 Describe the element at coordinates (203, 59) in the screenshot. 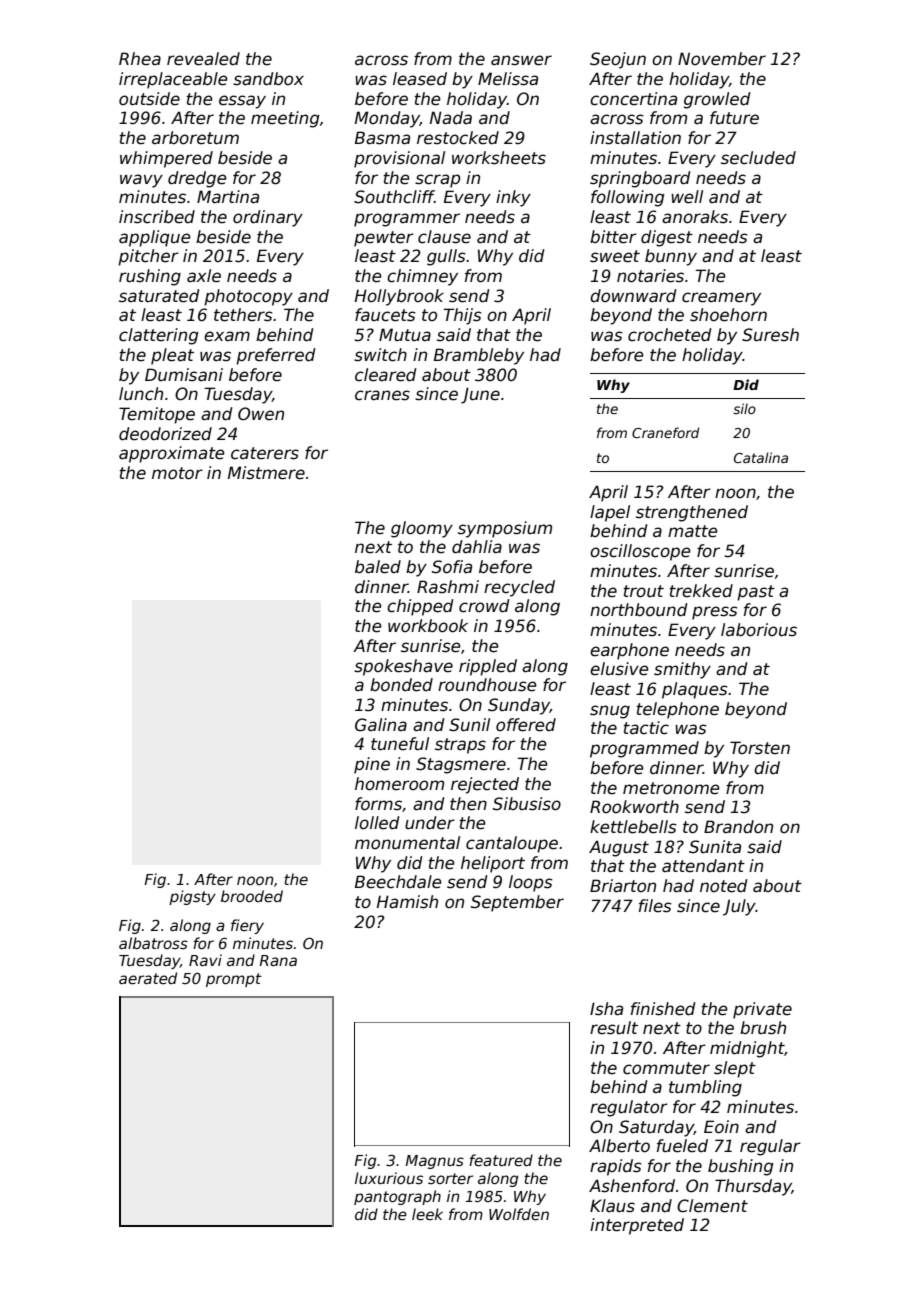

I see `revealed` at that location.
